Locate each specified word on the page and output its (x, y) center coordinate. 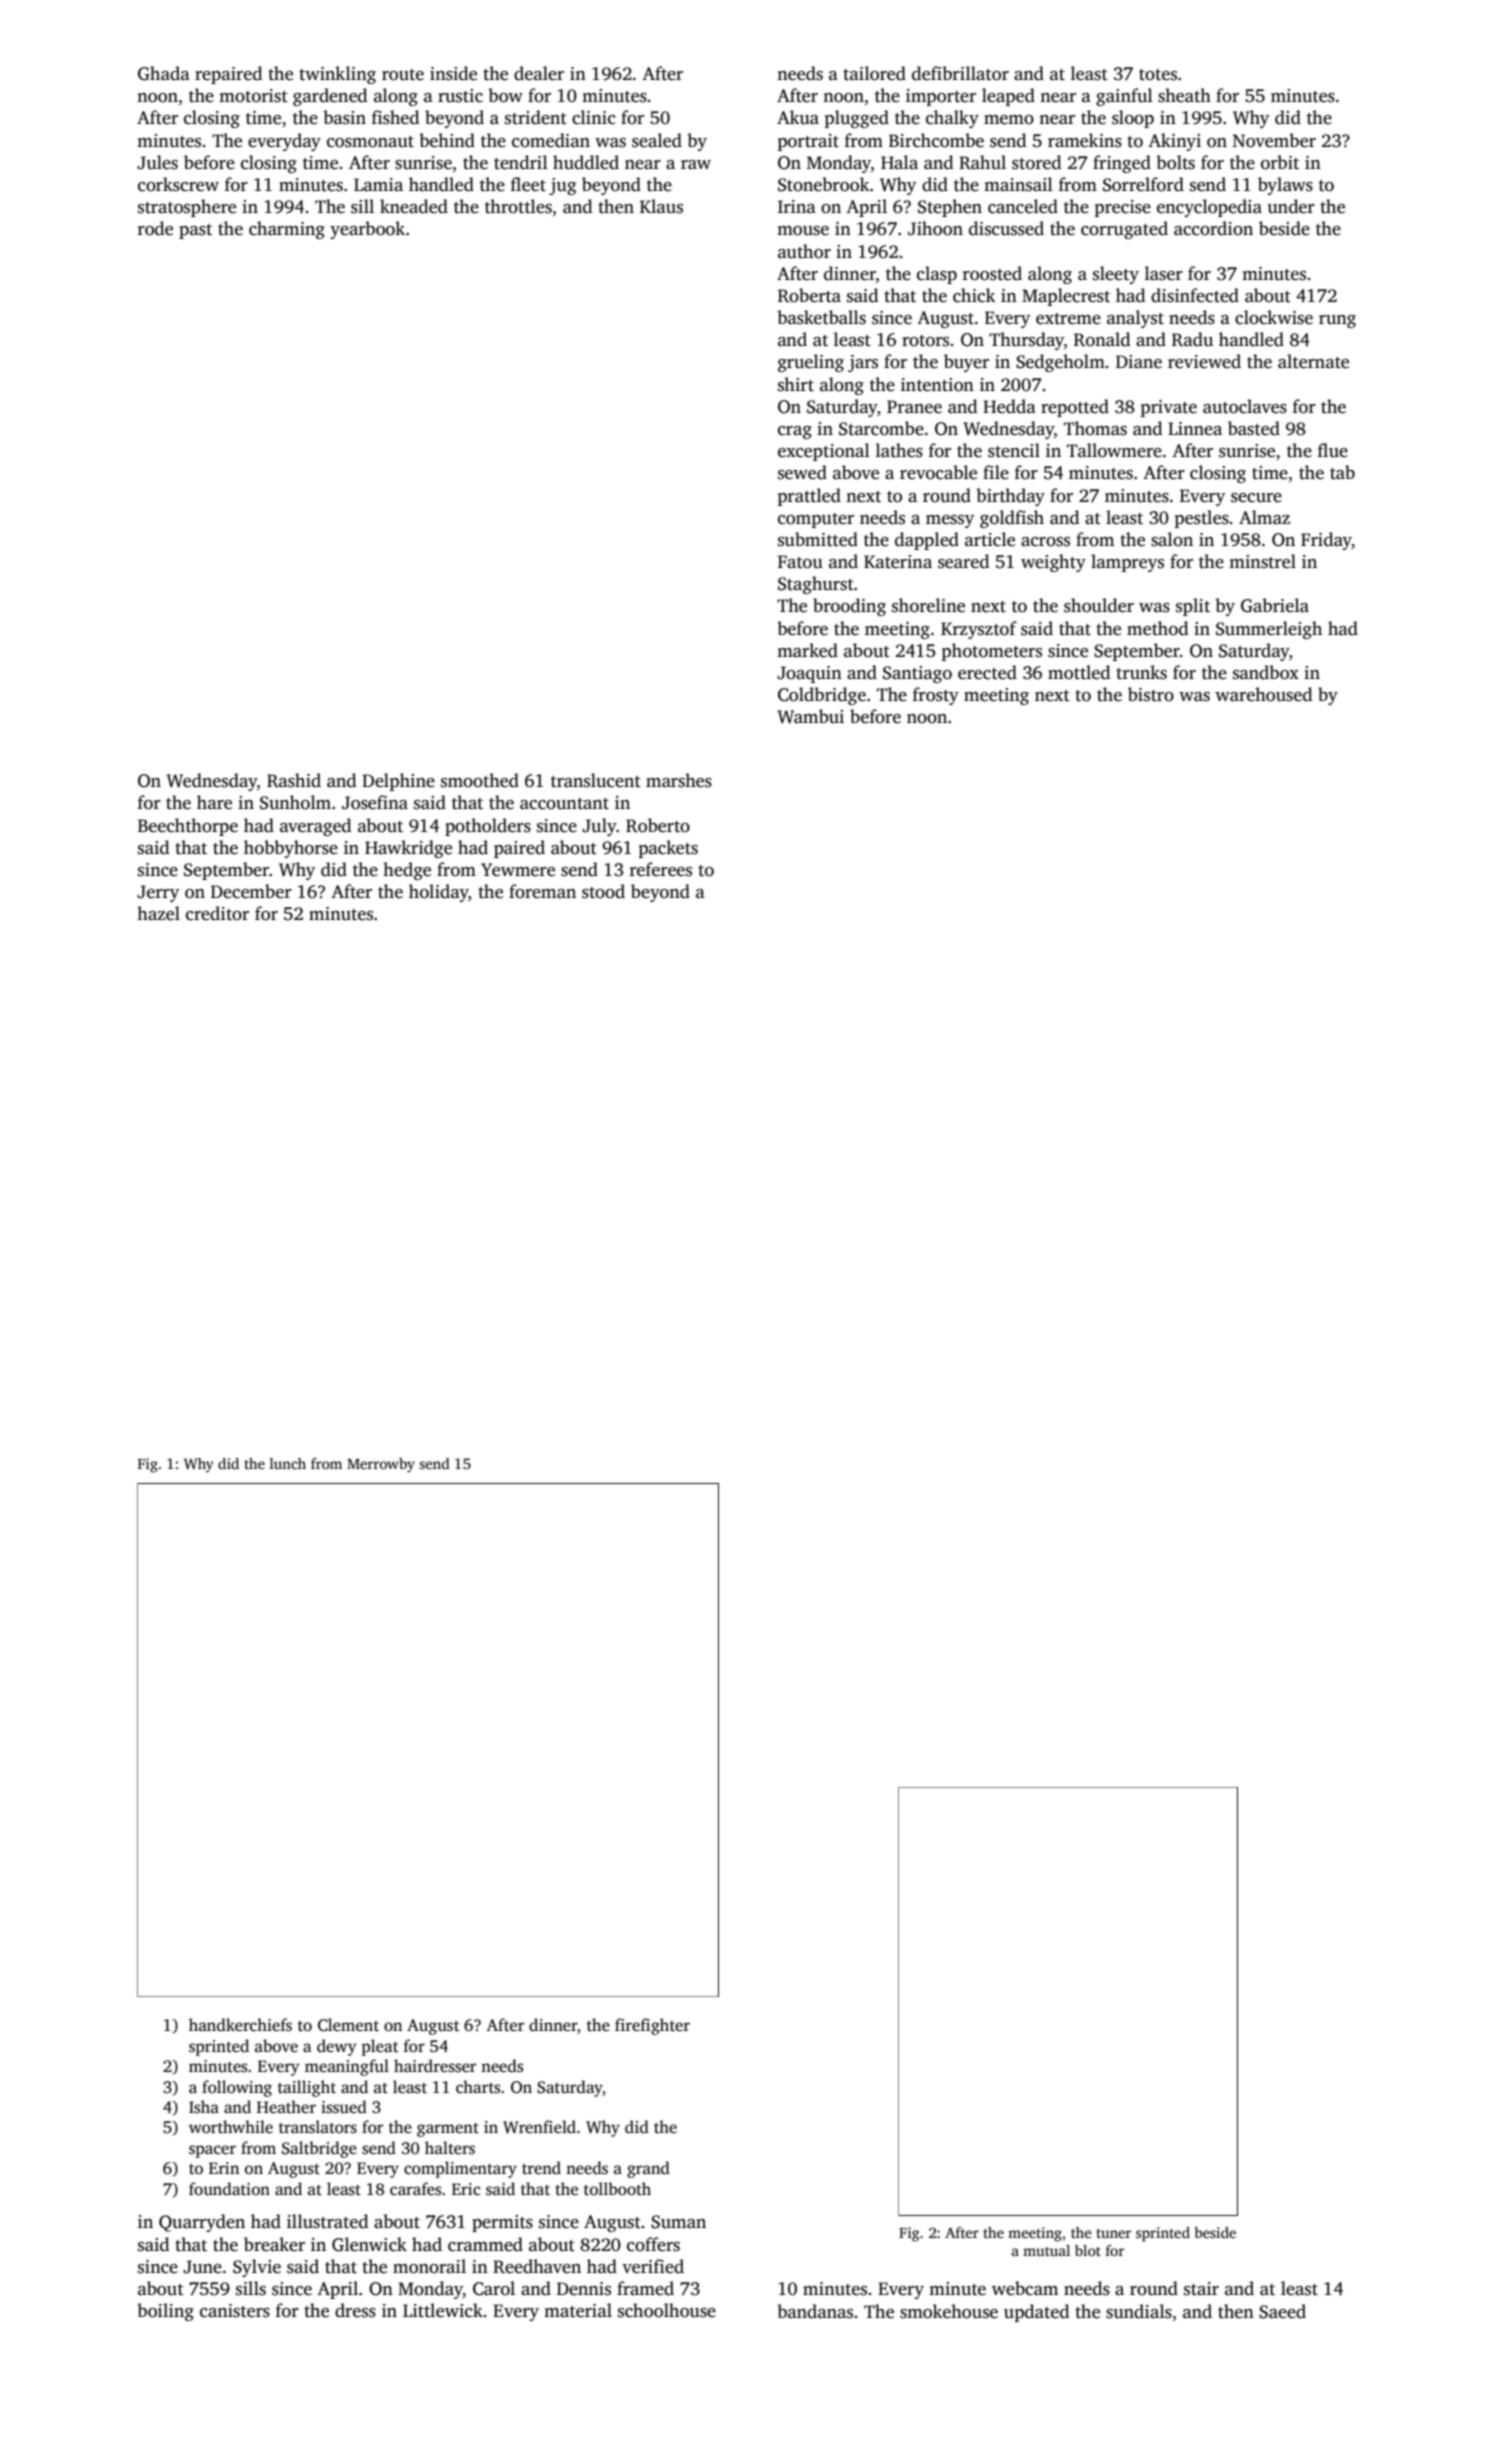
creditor (217, 913)
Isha (204, 2107)
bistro (1151, 694)
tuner (1113, 2233)
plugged (857, 119)
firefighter (652, 2026)
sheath (1184, 95)
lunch (288, 1463)
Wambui (810, 716)
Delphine (398, 782)
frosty (936, 696)
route (403, 75)
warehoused (1263, 694)
